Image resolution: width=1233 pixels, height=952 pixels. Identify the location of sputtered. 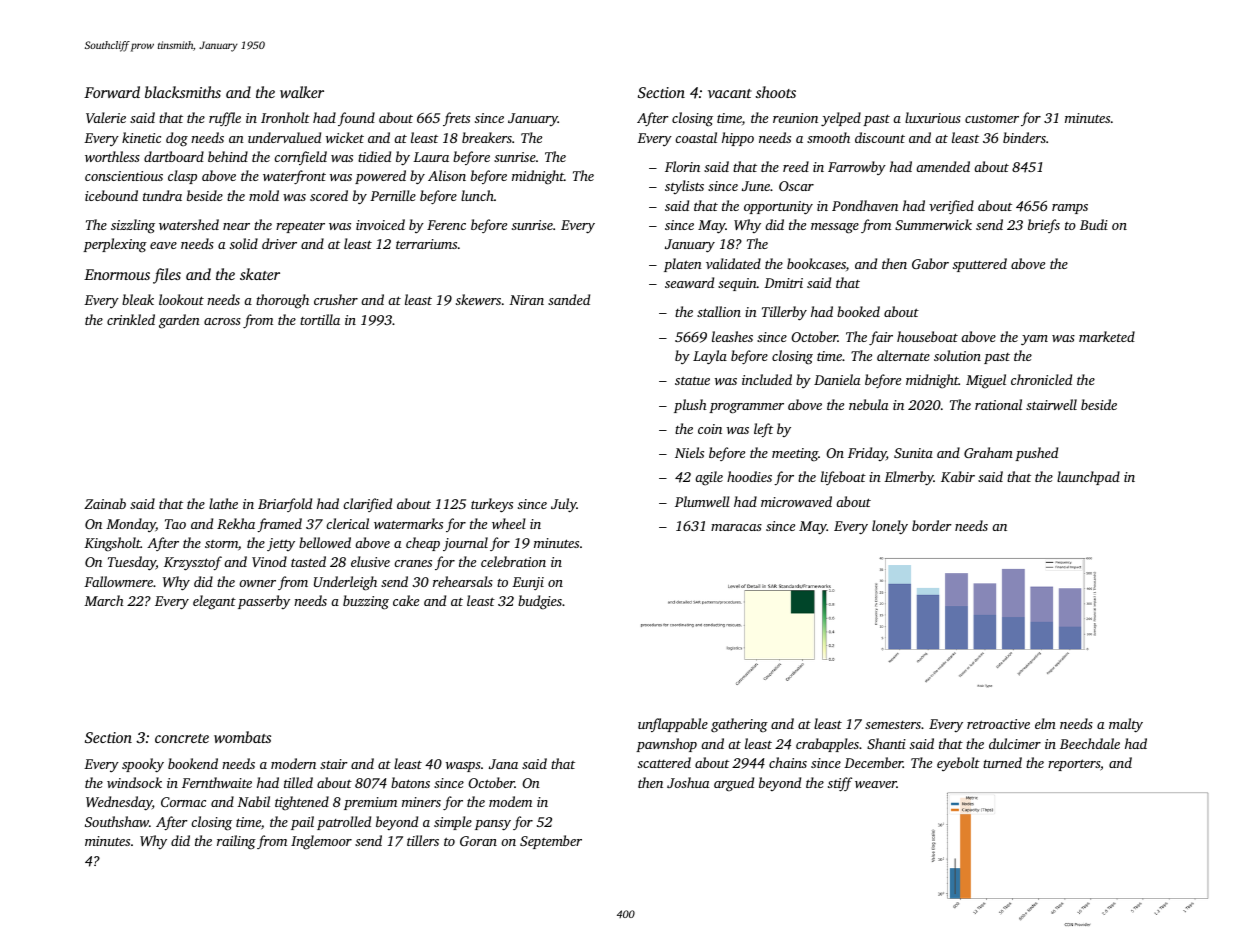
(980, 265).
